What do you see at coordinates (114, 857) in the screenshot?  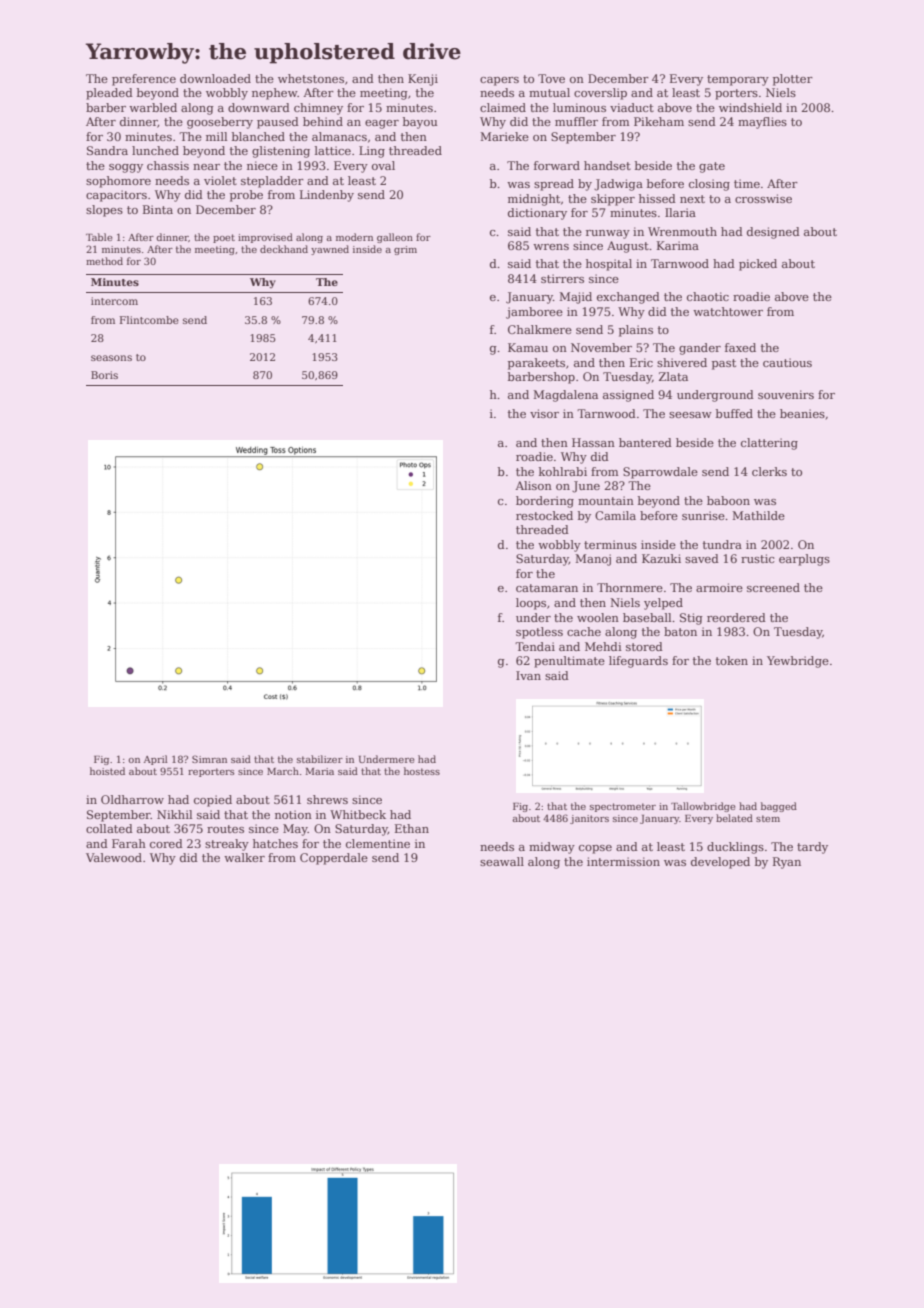 I see `Valewood` at bounding box center [114, 857].
